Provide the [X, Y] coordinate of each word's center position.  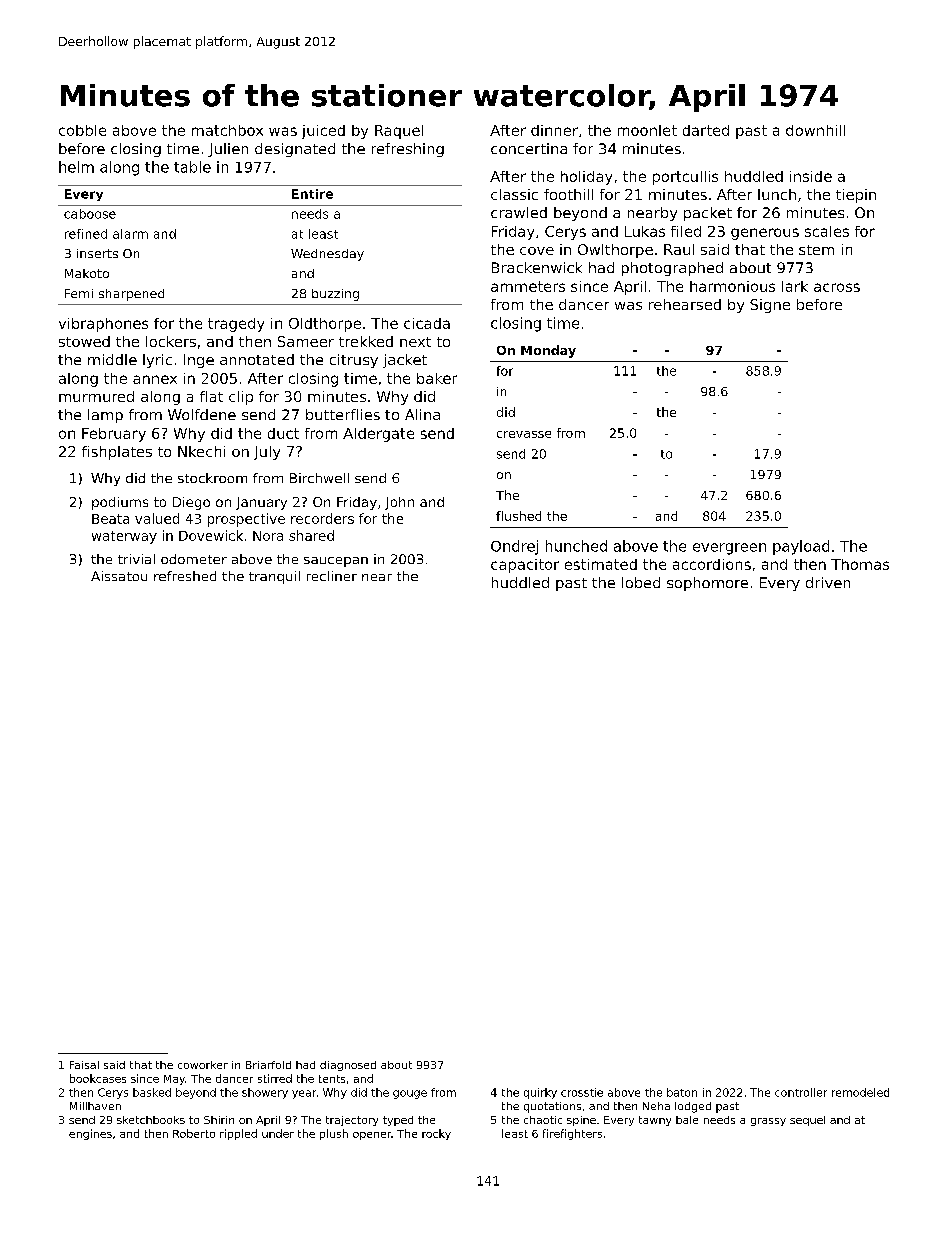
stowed [84, 341]
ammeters [528, 286]
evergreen [729, 549]
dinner [554, 130]
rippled [238, 1134]
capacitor [525, 566]
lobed [641, 582]
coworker [203, 1065]
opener [372, 1136]
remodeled [860, 1092]
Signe [770, 306]
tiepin [856, 196]
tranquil [274, 577]
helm [76, 167]
